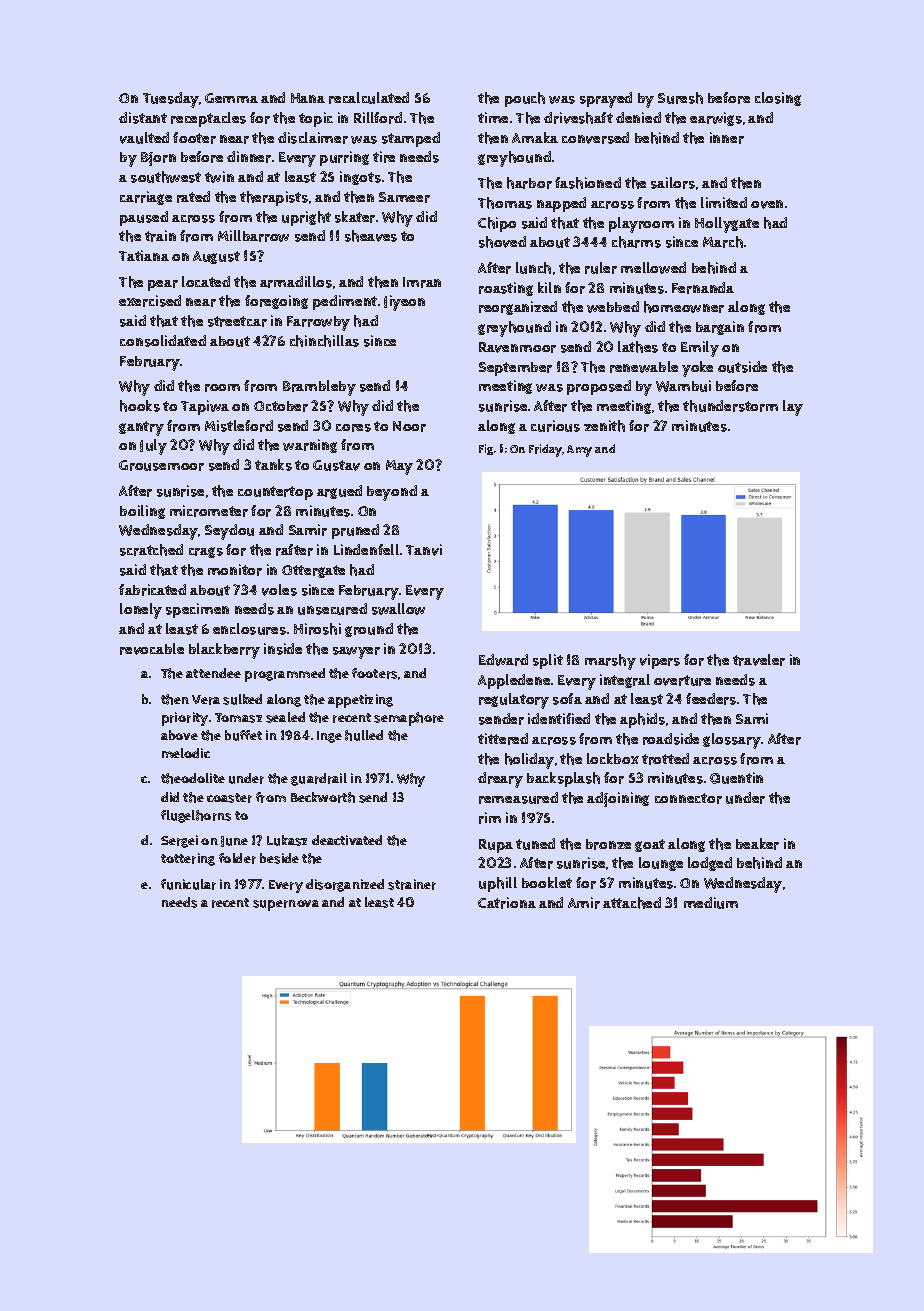  Describe the element at coordinates (150, 301) in the screenshot. I see `exercised` at that location.
